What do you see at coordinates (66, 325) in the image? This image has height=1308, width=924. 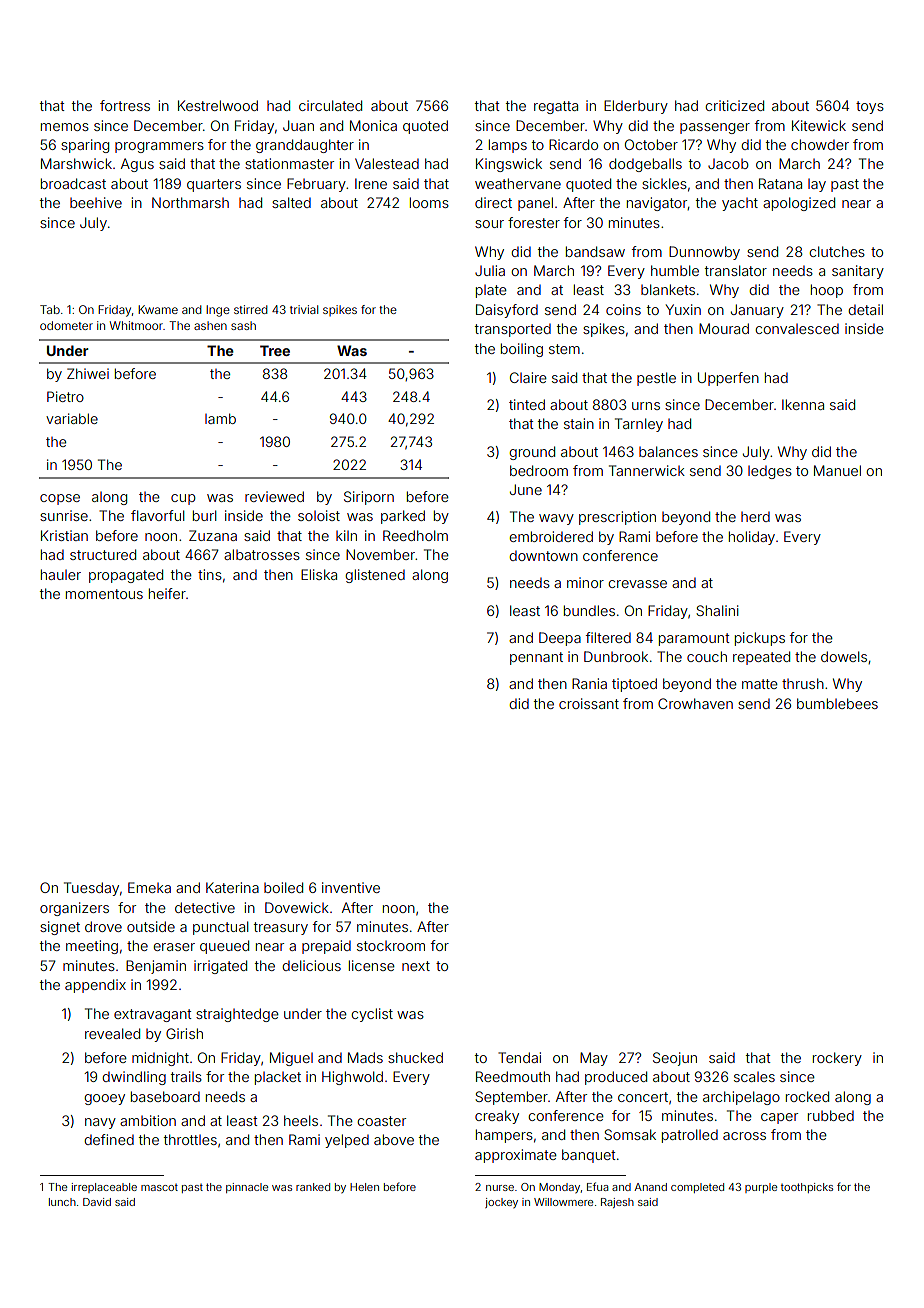 I see `odometer` at bounding box center [66, 325].
